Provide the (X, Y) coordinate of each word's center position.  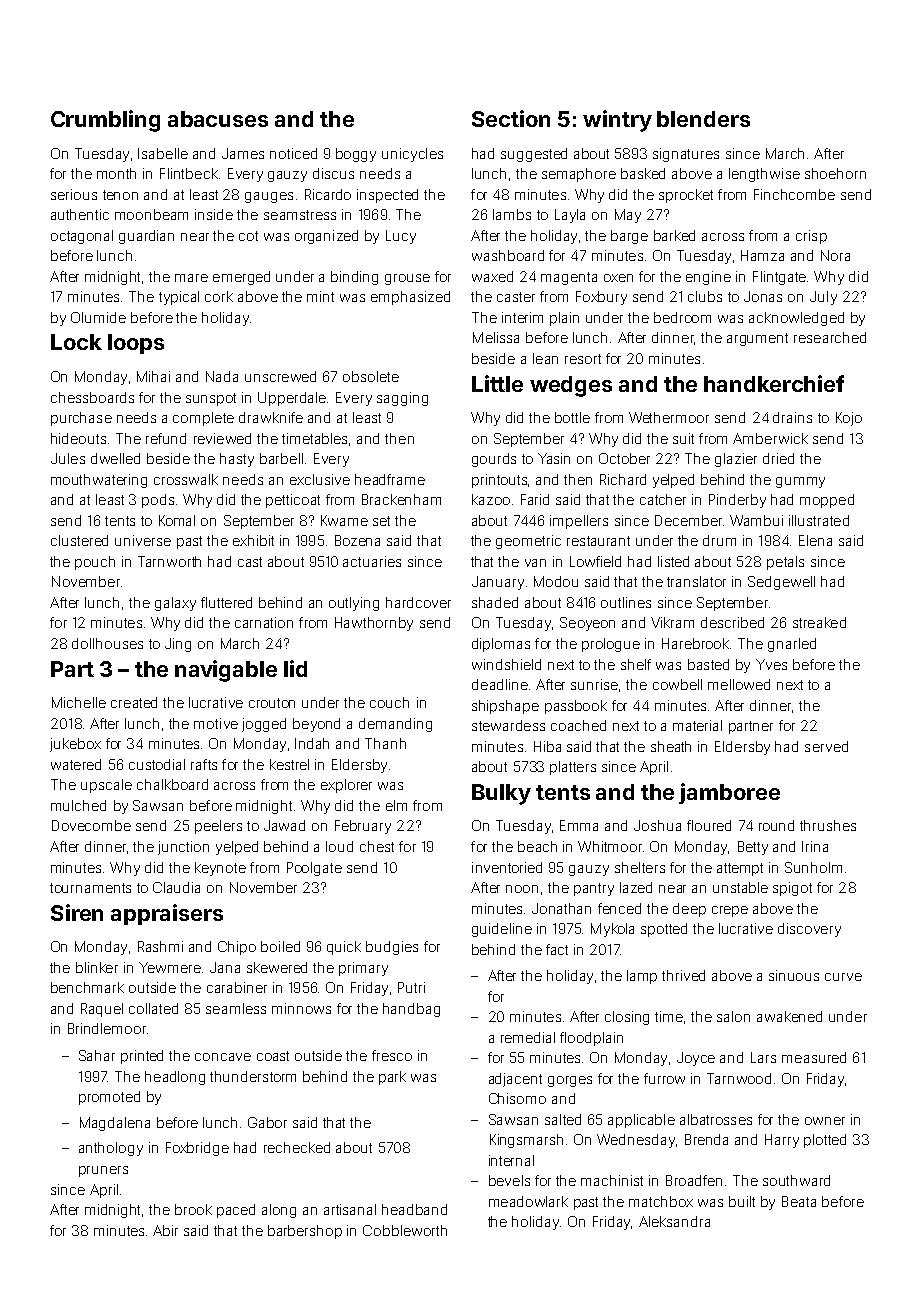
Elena (815, 540)
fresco (392, 1055)
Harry (782, 1141)
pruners (103, 1171)
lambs (512, 214)
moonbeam (151, 214)
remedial (528, 1037)
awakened (789, 1016)
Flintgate (779, 278)
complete (203, 419)
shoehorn (835, 173)
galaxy (175, 604)
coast (273, 1056)
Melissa (496, 337)
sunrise (594, 684)
